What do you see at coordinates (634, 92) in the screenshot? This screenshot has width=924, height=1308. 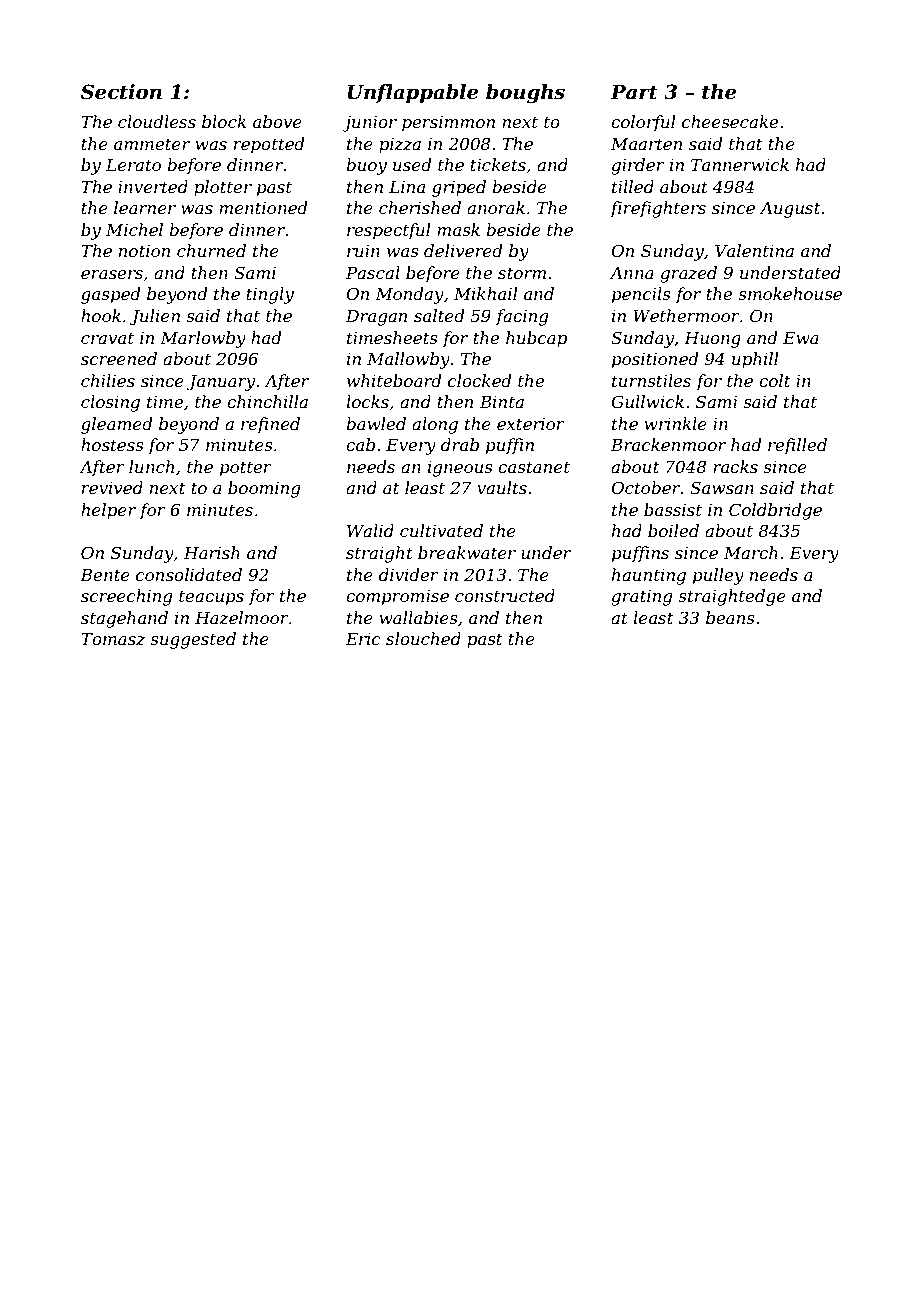 I see `Part` at bounding box center [634, 92].
